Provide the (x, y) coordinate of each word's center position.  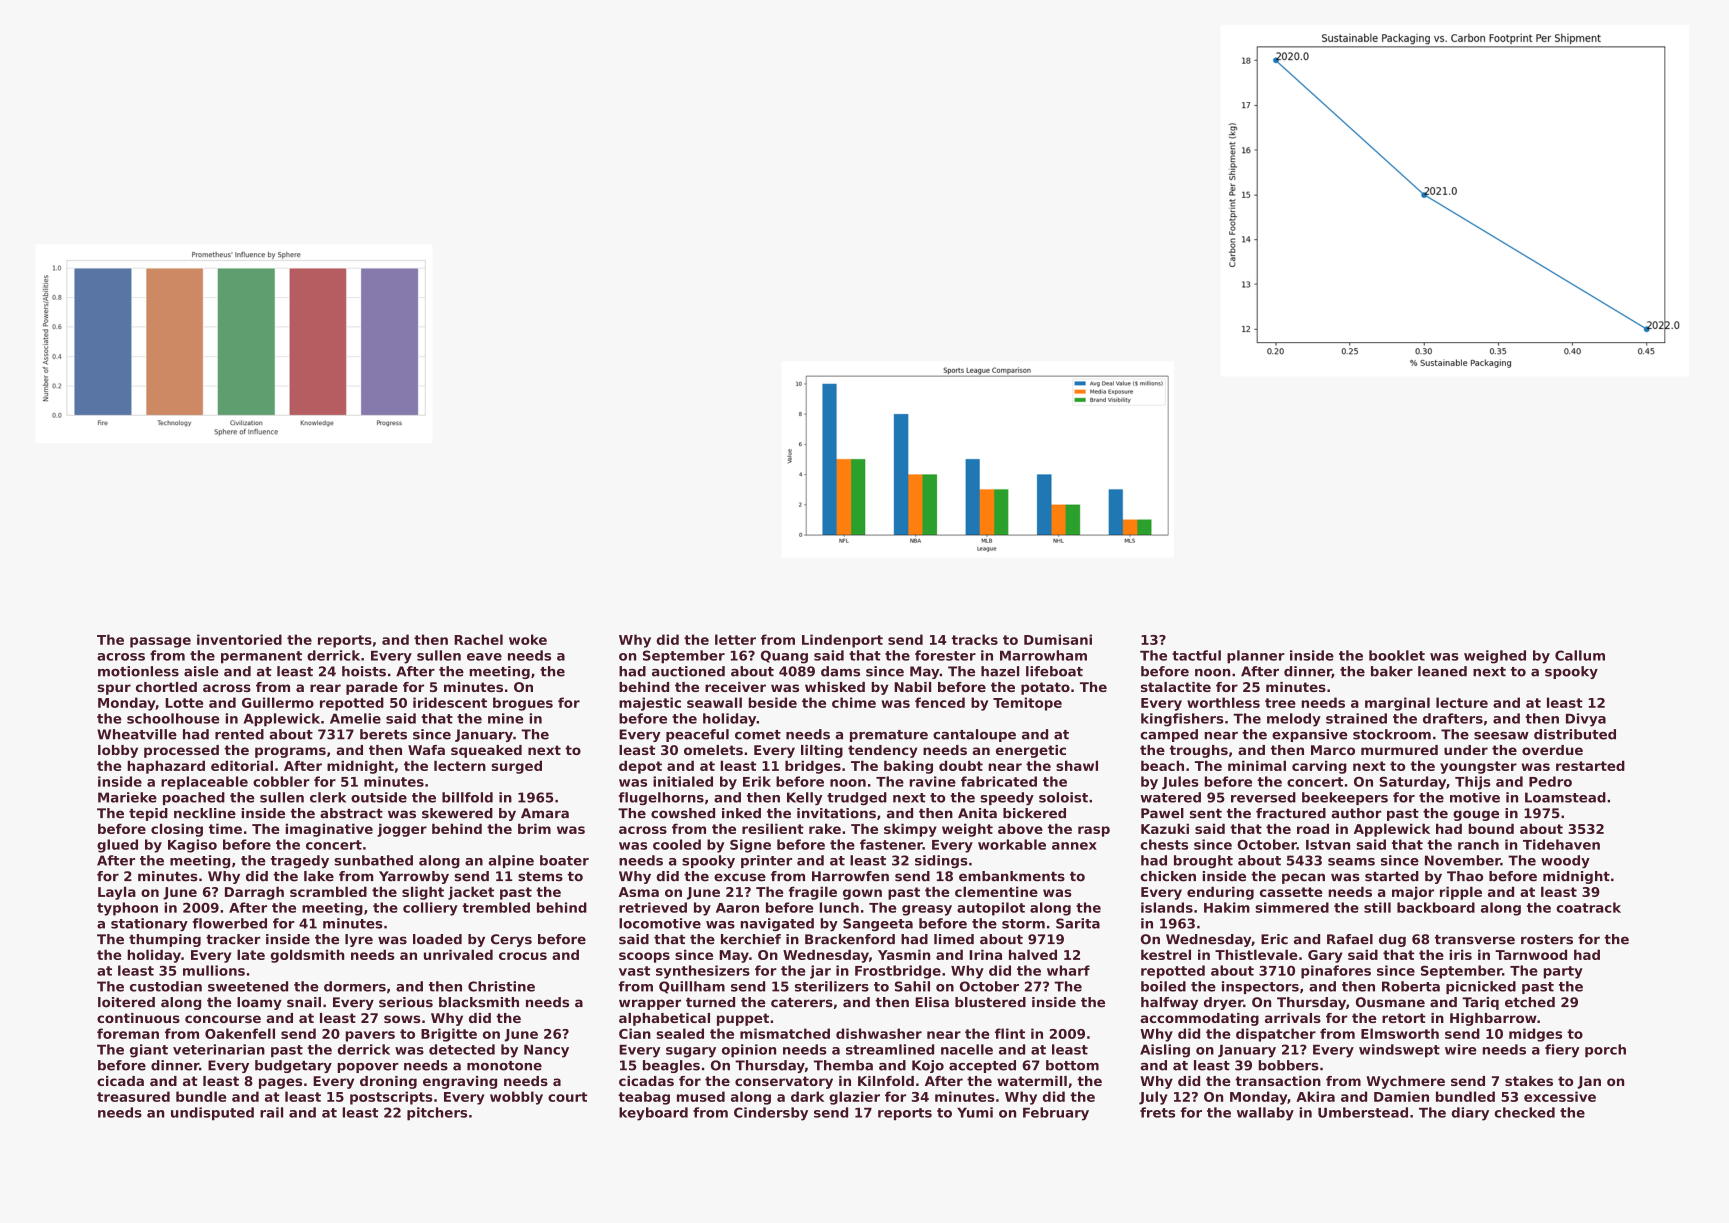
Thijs (1473, 783)
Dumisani (1058, 639)
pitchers (437, 1114)
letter (735, 639)
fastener (891, 844)
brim (534, 828)
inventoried (239, 639)
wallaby (1265, 1114)
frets (1157, 1112)
